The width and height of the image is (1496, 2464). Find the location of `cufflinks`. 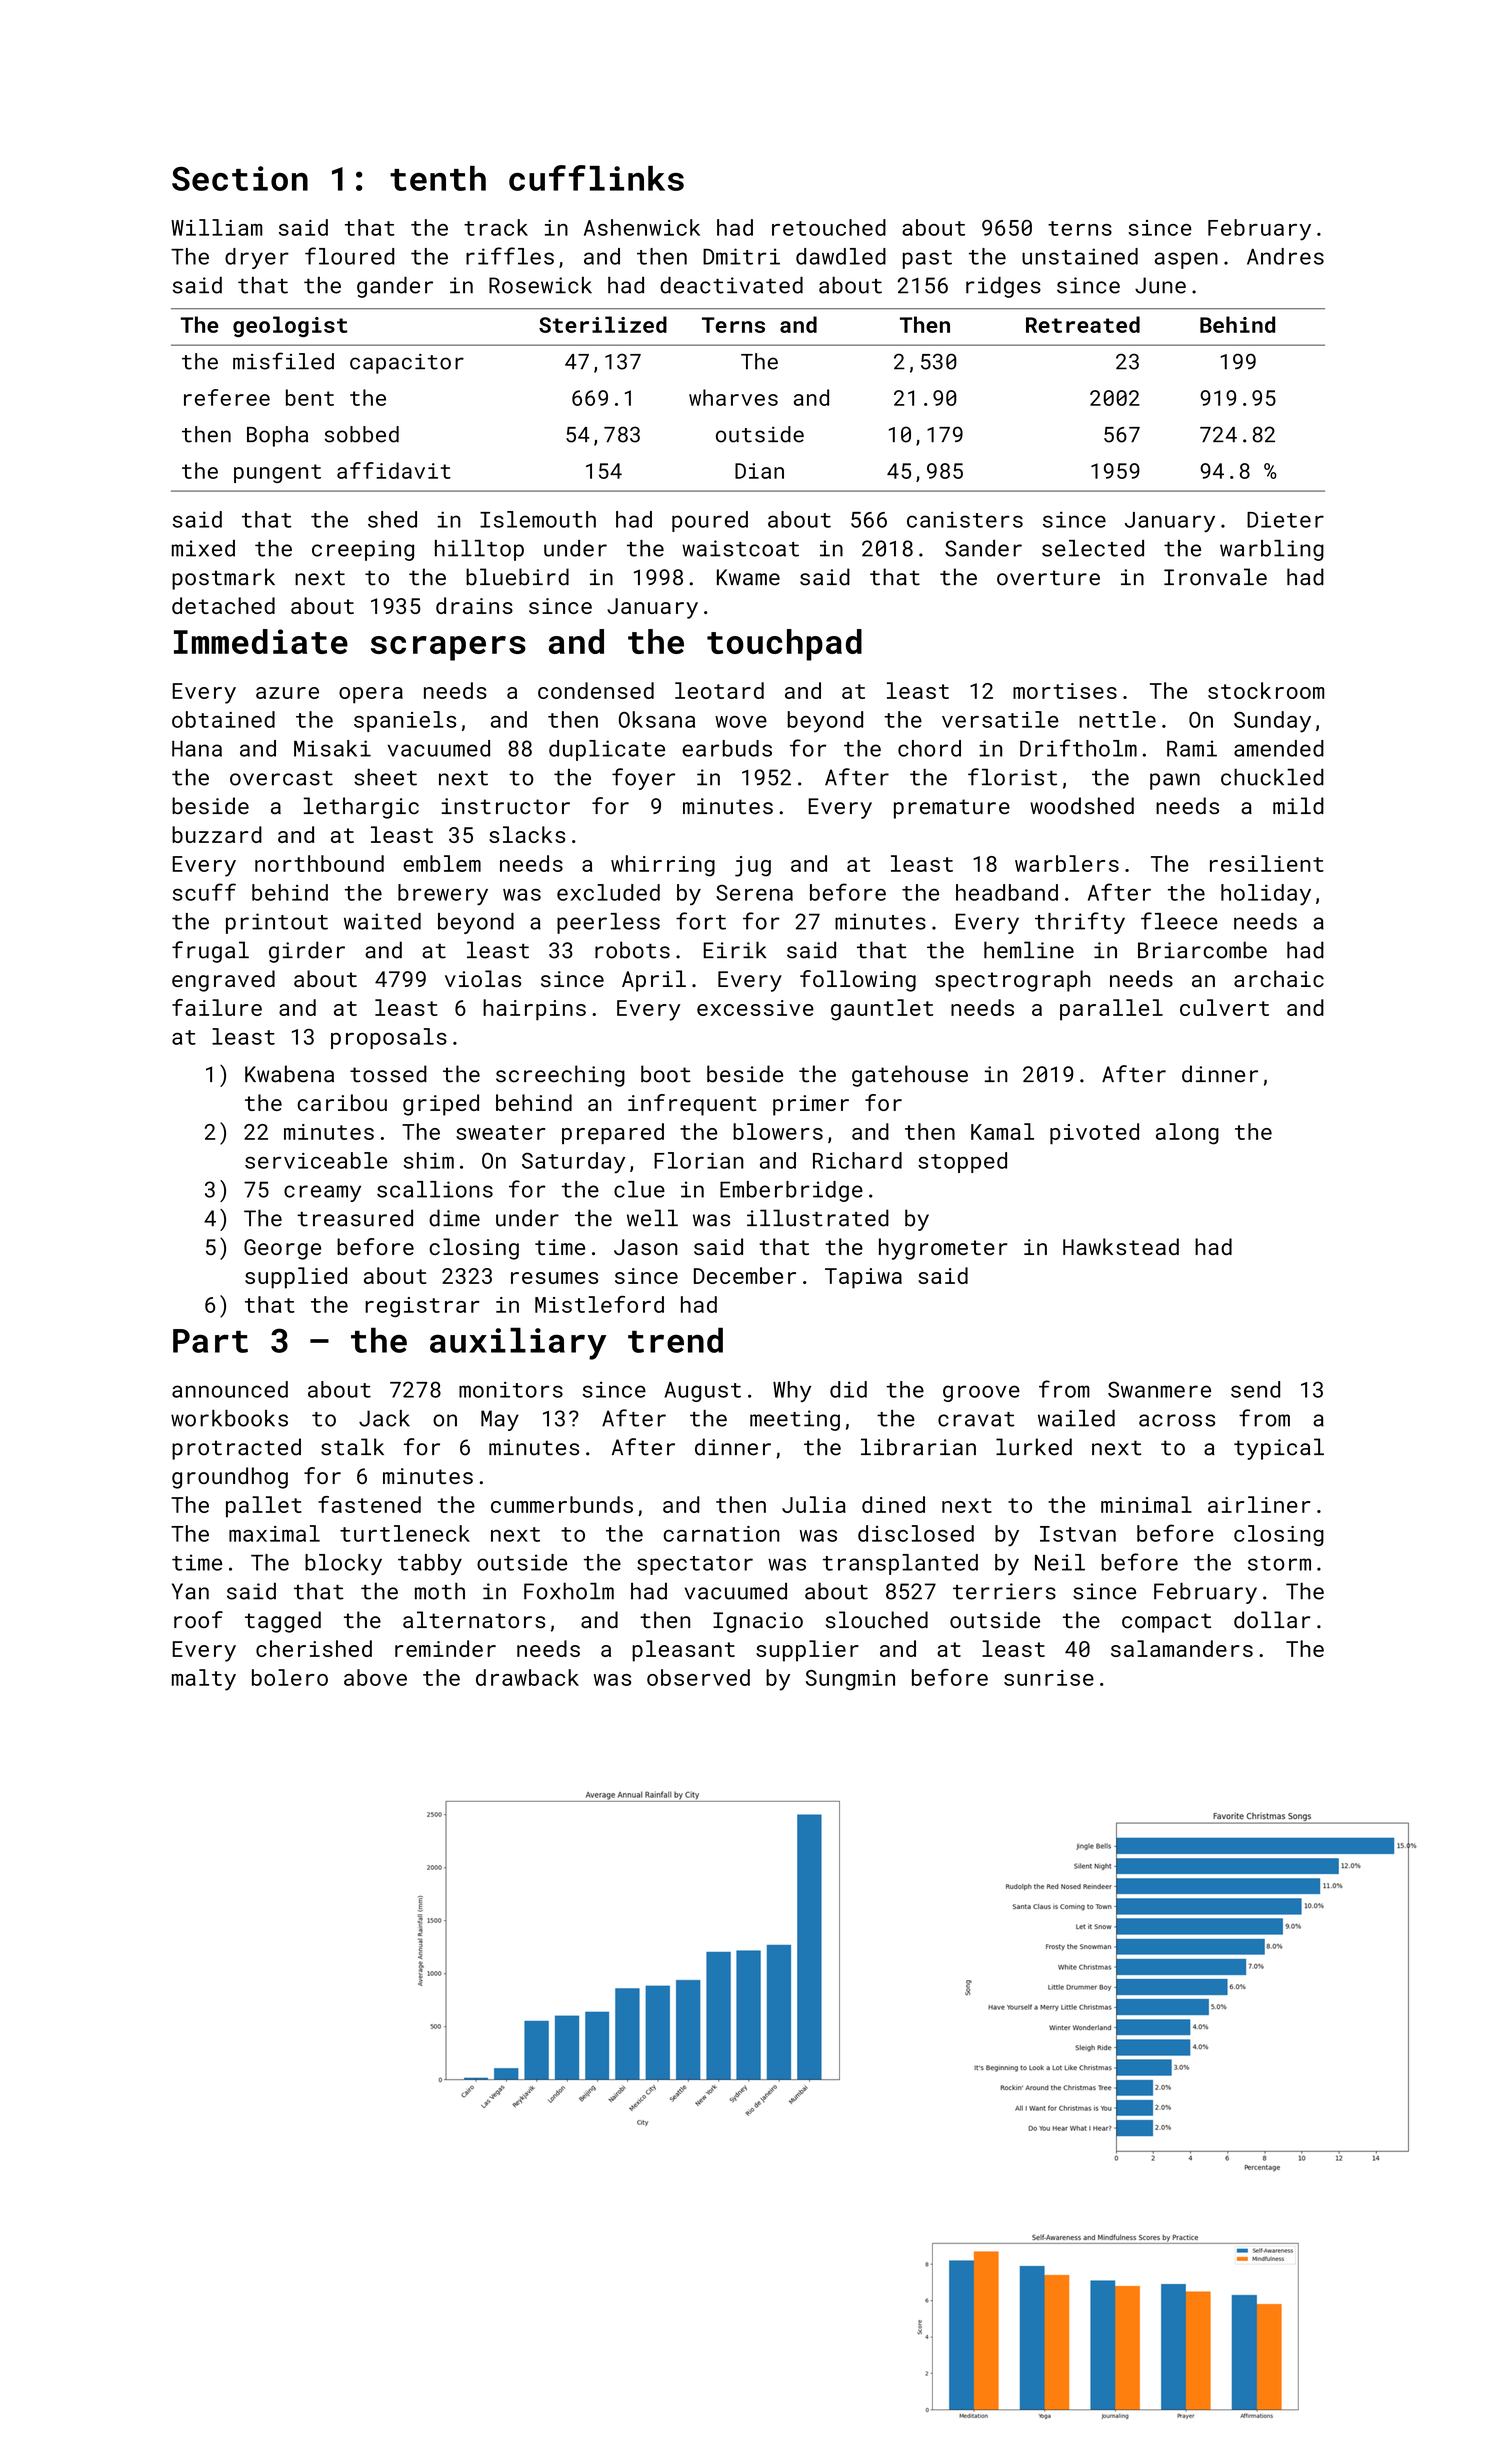

cufflinks is located at coordinates (596, 178).
